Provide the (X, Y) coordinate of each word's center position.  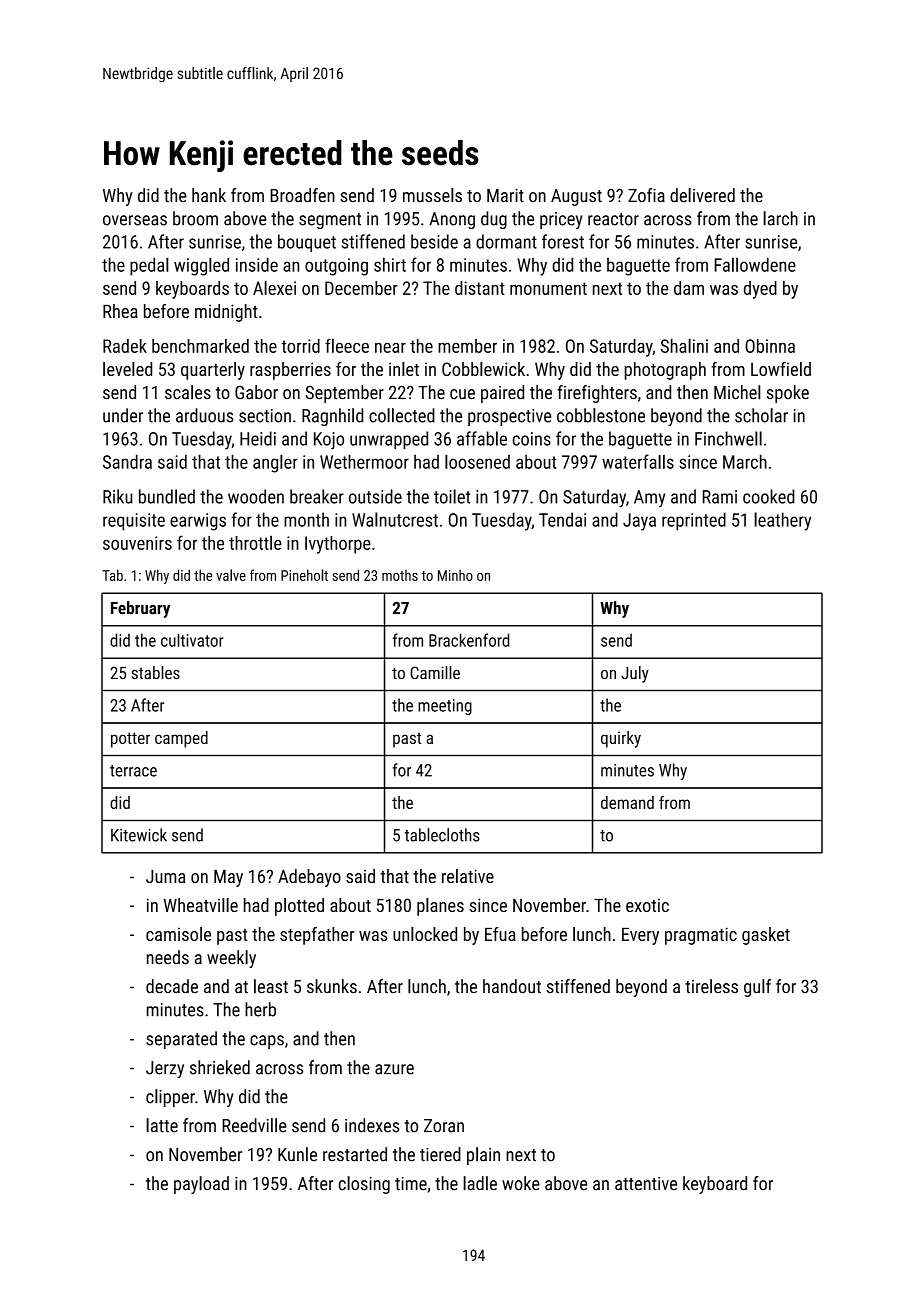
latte (162, 1125)
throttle (255, 542)
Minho (455, 575)
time (411, 1184)
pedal (149, 266)
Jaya (639, 522)
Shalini (684, 345)
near (390, 348)
